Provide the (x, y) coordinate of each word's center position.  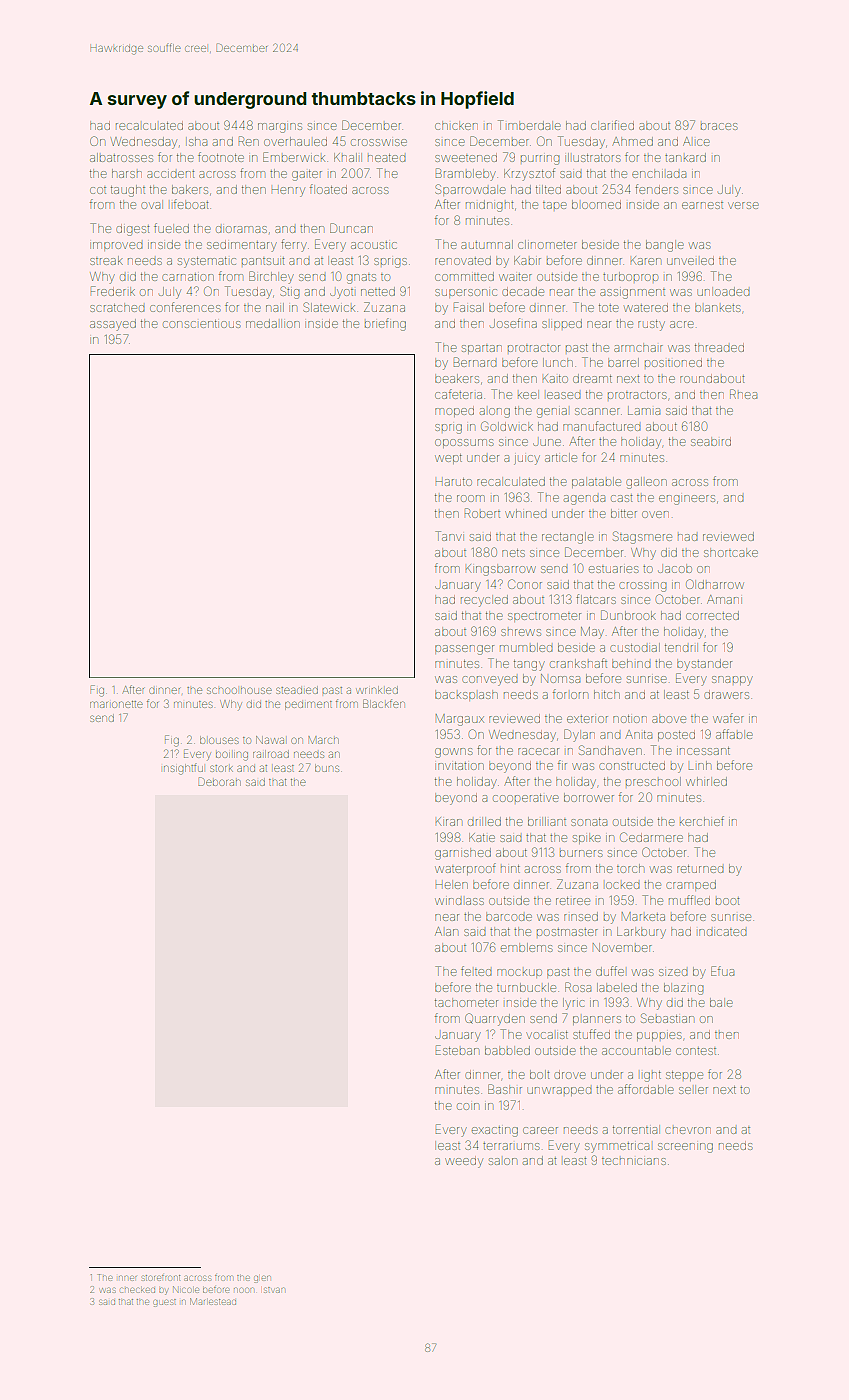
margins (280, 128)
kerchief (702, 821)
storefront (161, 1278)
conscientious (201, 324)
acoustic (374, 245)
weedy (464, 1163)
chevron (688, 1130)
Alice (696, 141)
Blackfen (384, 703)
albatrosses (121, 157)
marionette (116, 704)
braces (719, 126)
